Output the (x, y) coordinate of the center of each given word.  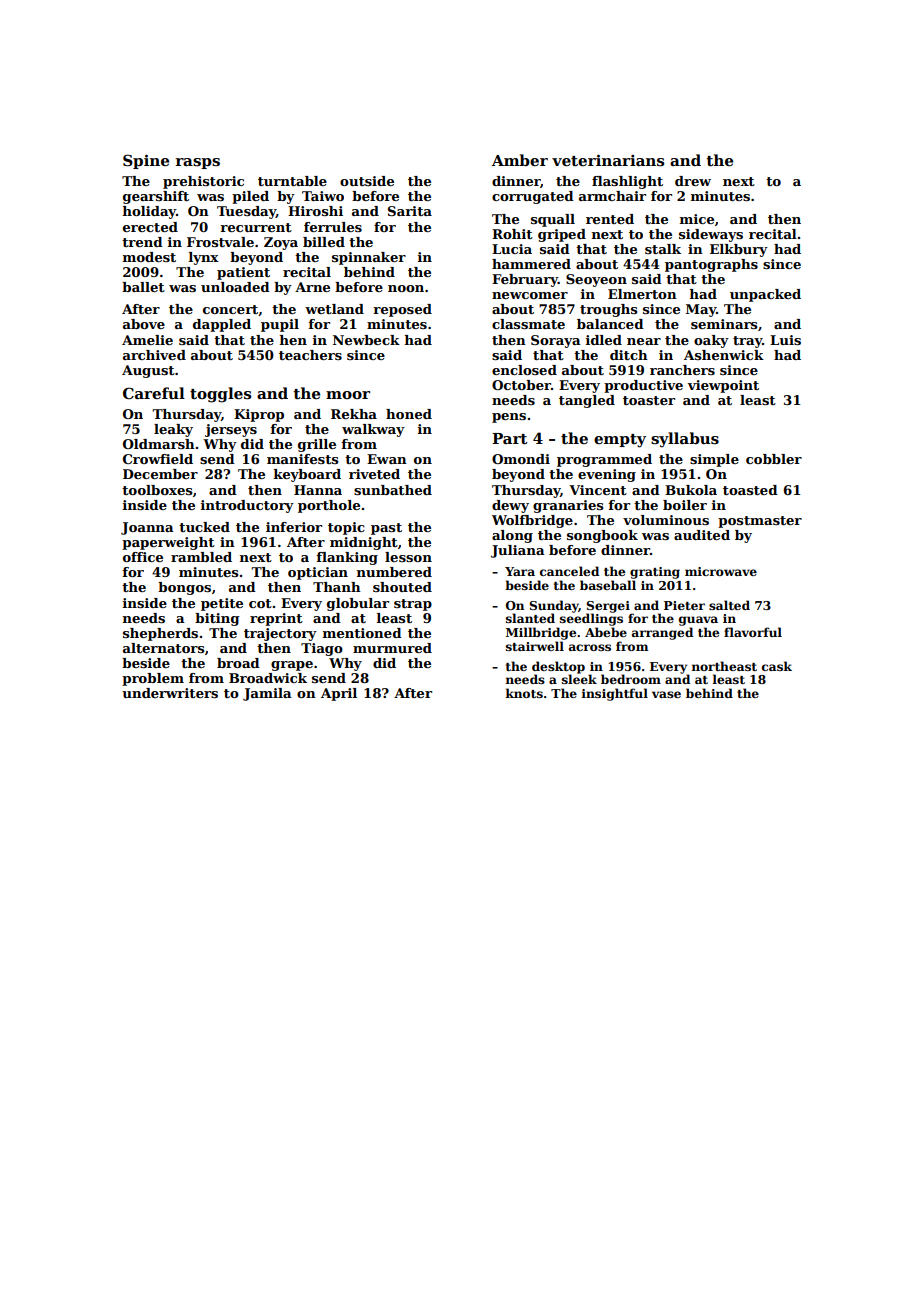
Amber (520, 160)
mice (697, 219)
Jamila (267, 694)
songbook (602, 536)
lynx (204, 258)
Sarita (410, 211)
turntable (292, 181)
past (386, 529)
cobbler (774, 459)
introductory (247, 506)
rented (610, 219)
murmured (392, 648)
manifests (302, 459)
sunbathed (393, 490)
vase (666, 694)
